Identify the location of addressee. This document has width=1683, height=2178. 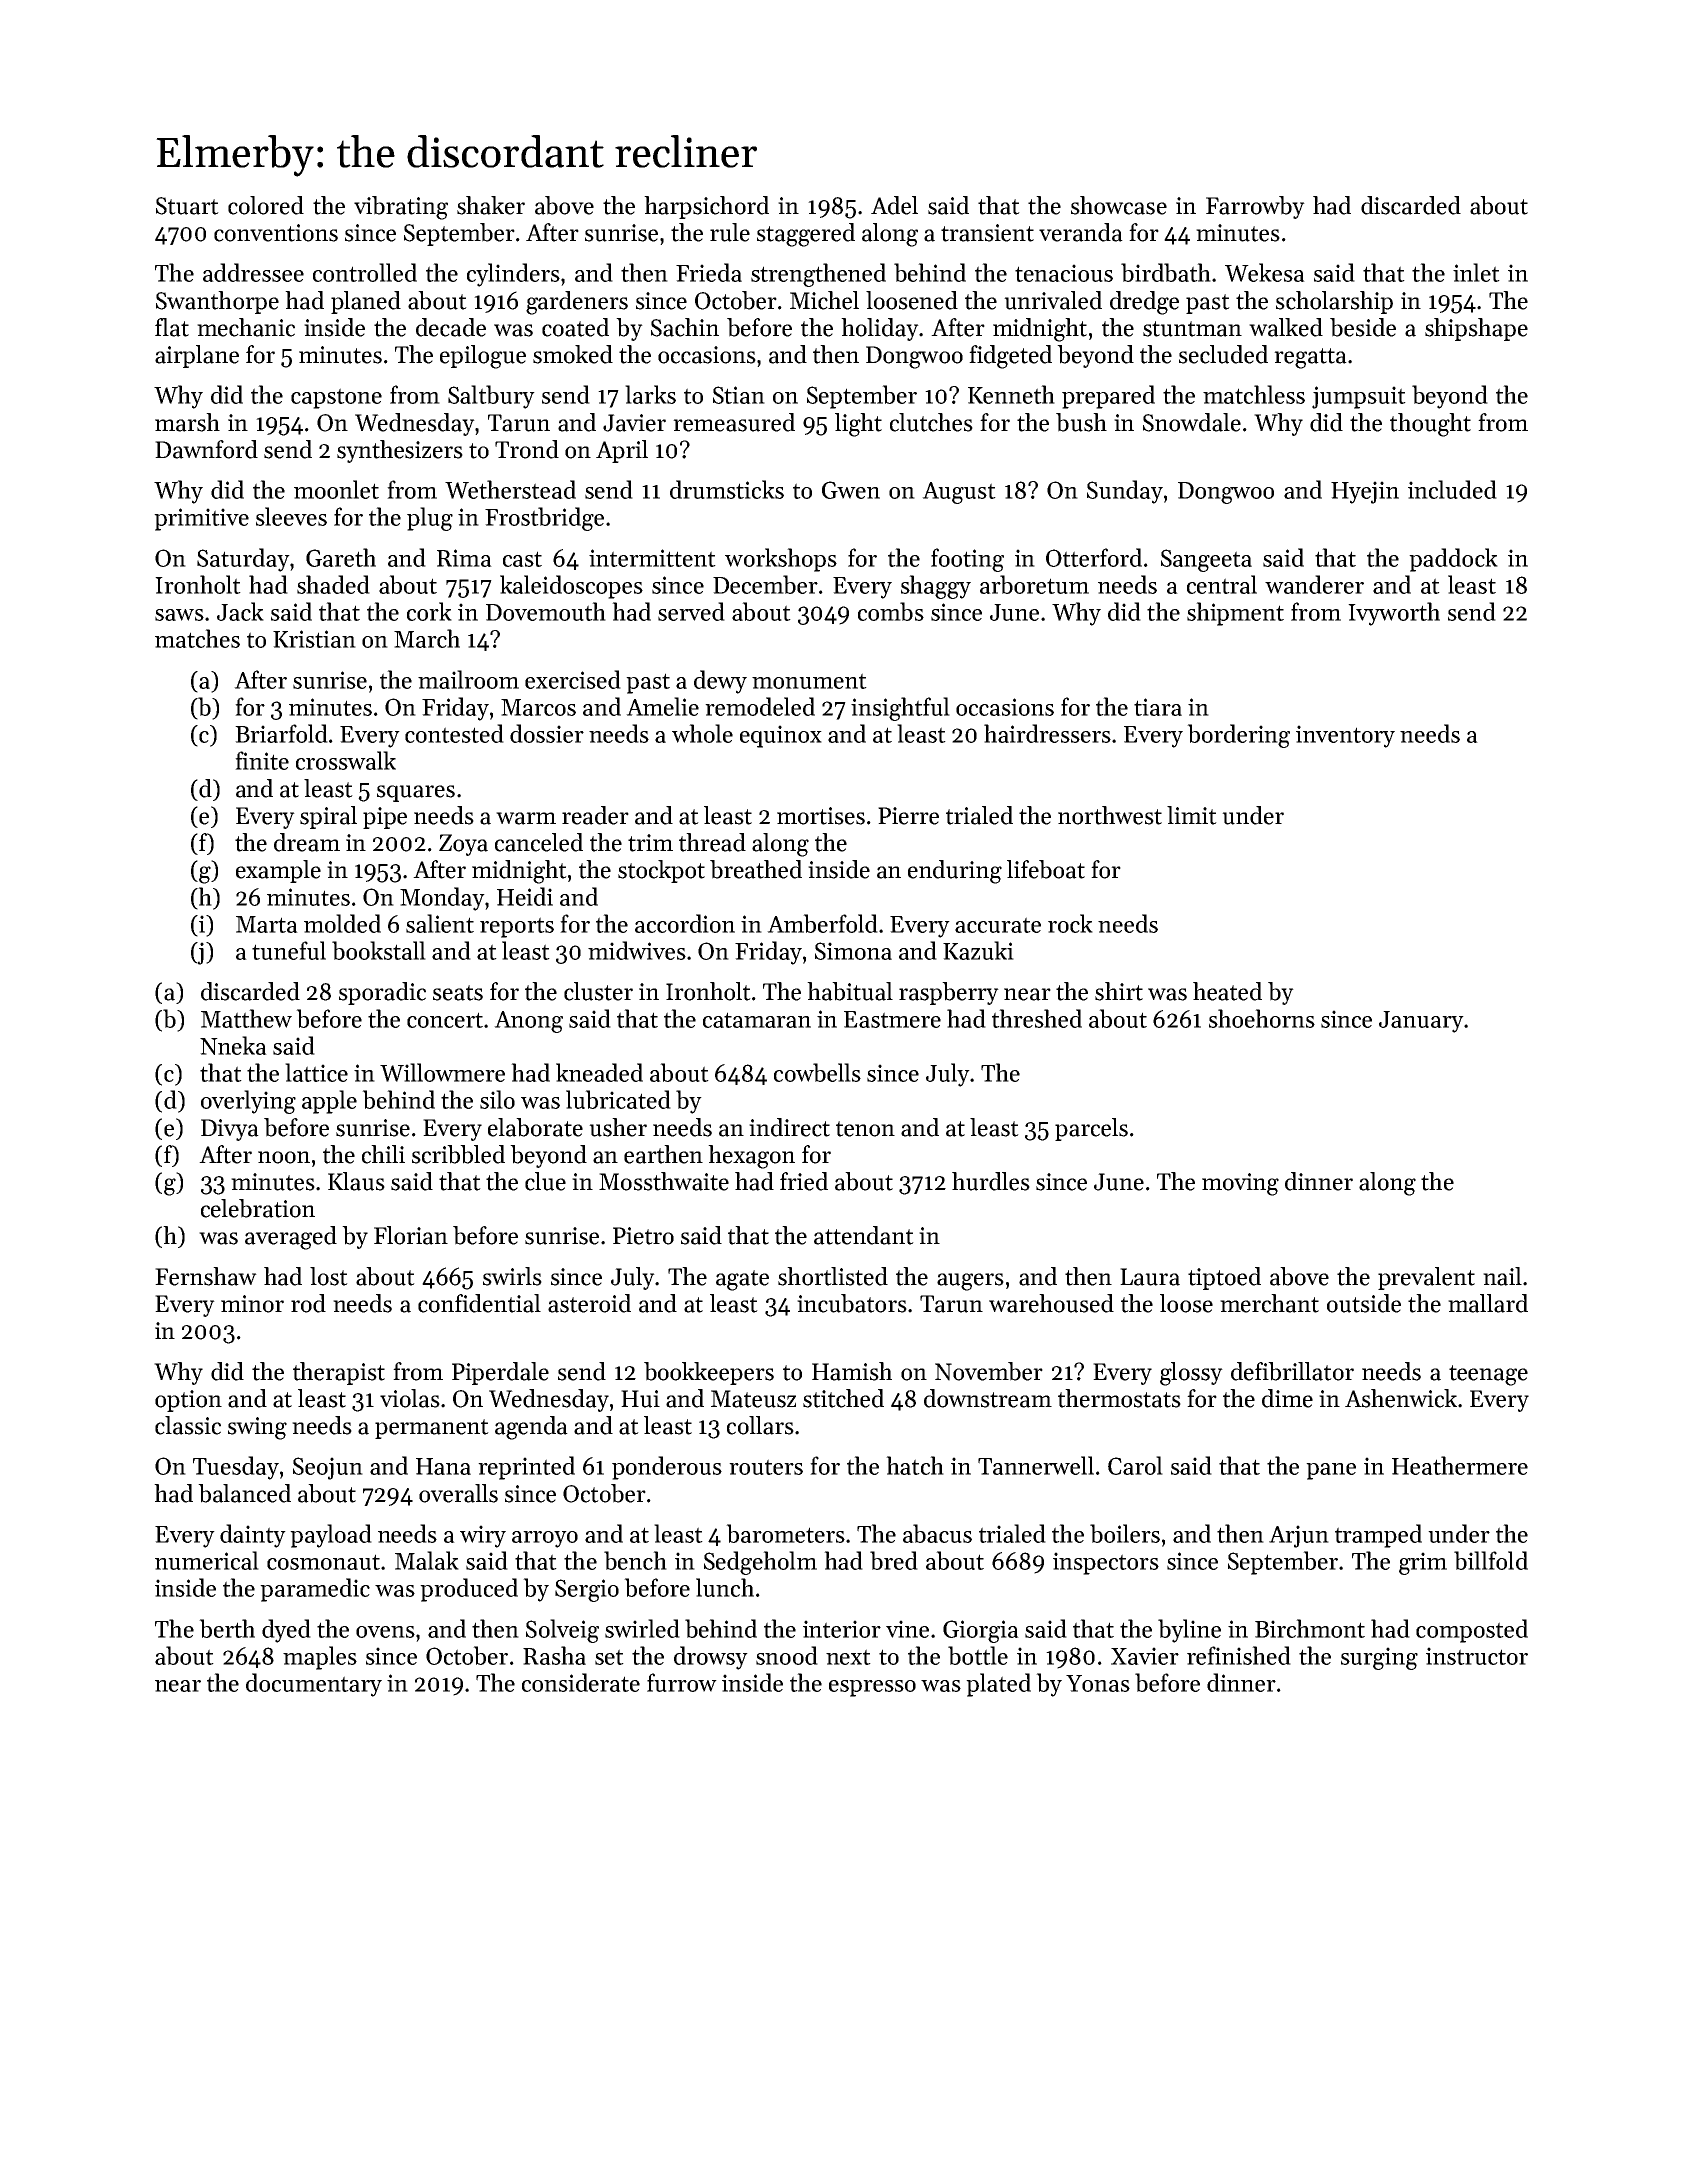
(253, 272).
